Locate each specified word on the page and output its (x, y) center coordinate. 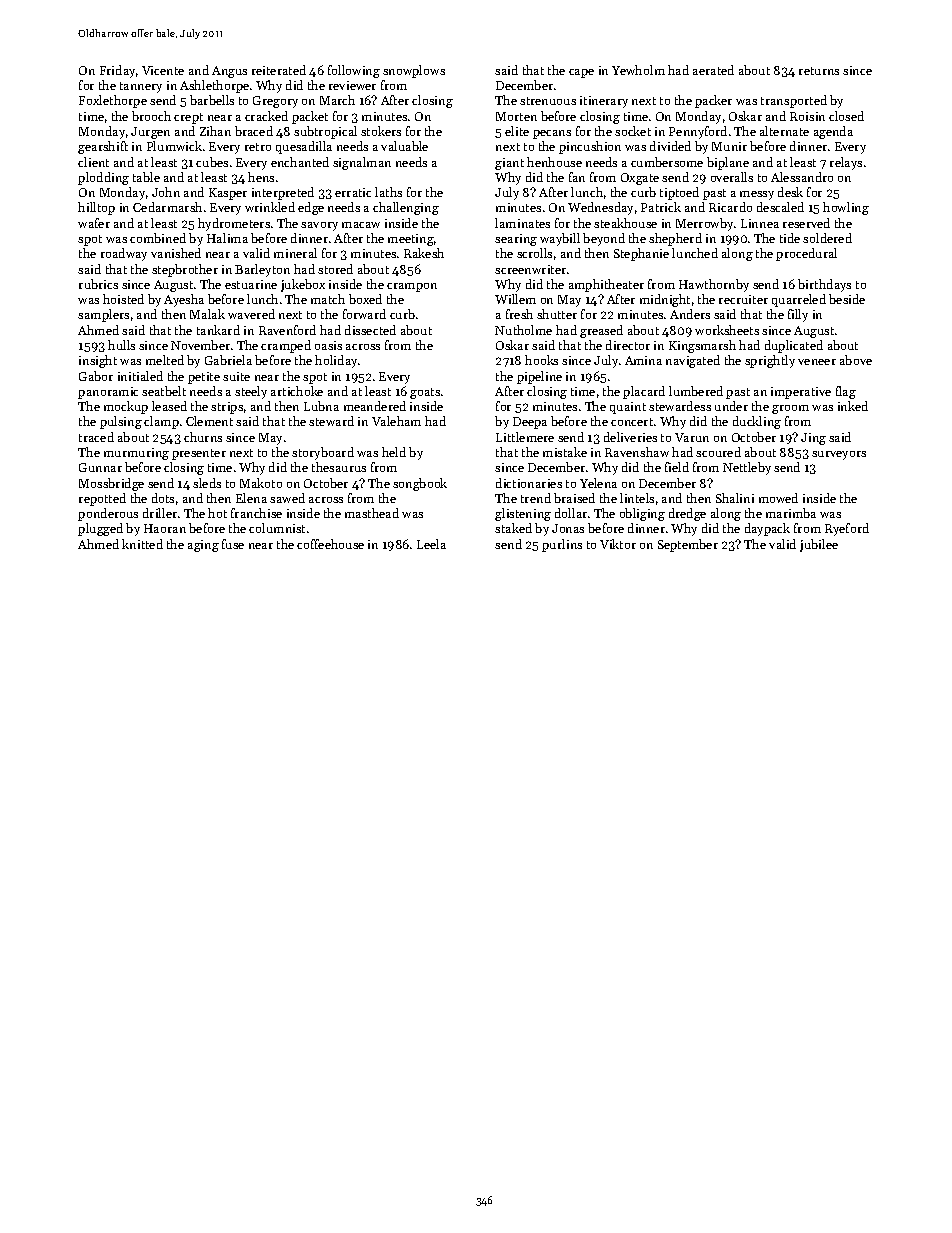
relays (846, 163)
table (146, 177)
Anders (690, 314)
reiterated (279, 70)
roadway (124, 254)
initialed (140, 376)
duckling (757, 422)
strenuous (548, 101)
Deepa (530, 423)
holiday (336, 361)
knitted (142, 544)
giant (509, 164)
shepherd (675, 239)
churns (203, 437)
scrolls (534, 253)
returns (819, 71)
